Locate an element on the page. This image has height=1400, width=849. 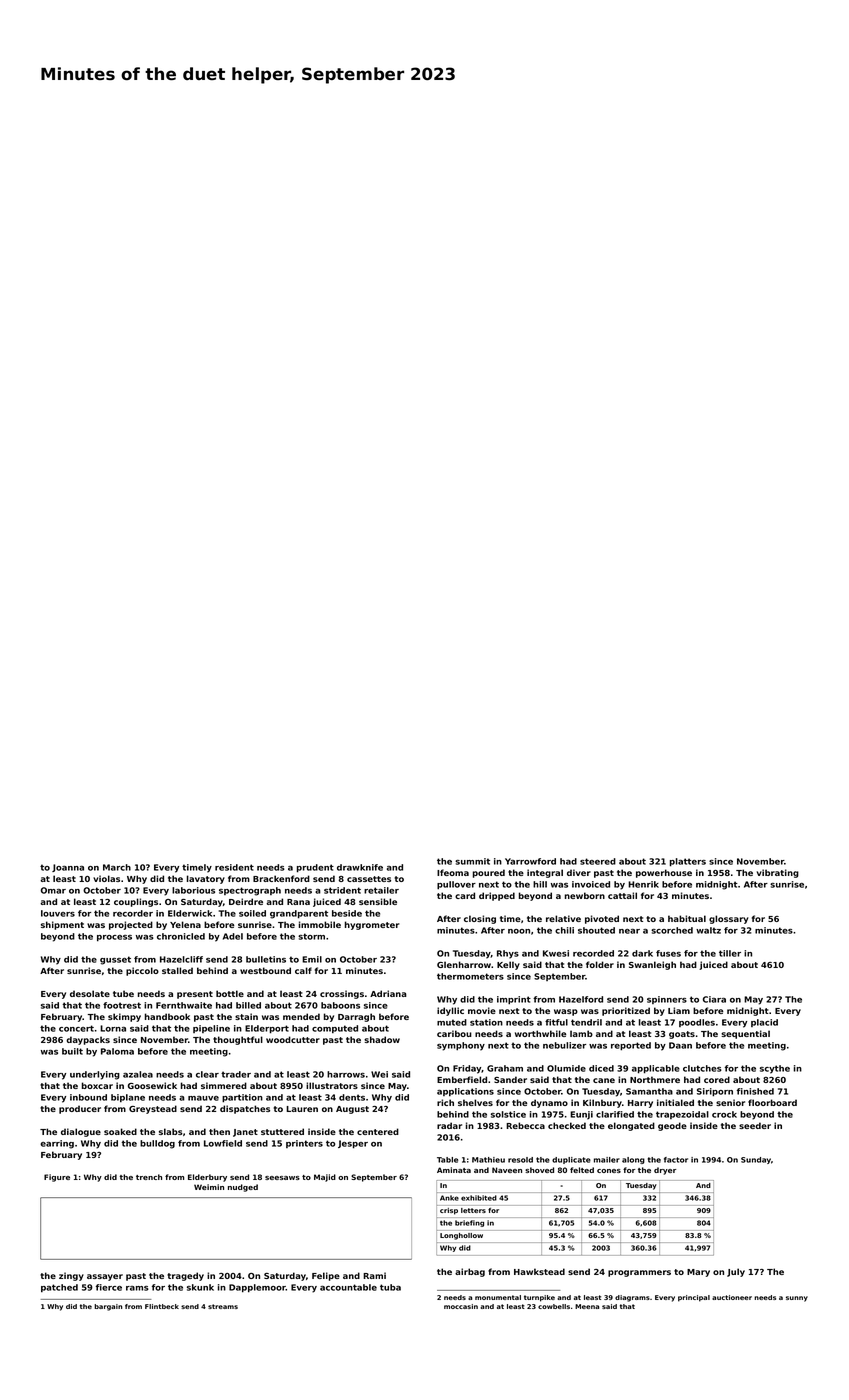
moccasin is located at coordinates (461, 1306).
